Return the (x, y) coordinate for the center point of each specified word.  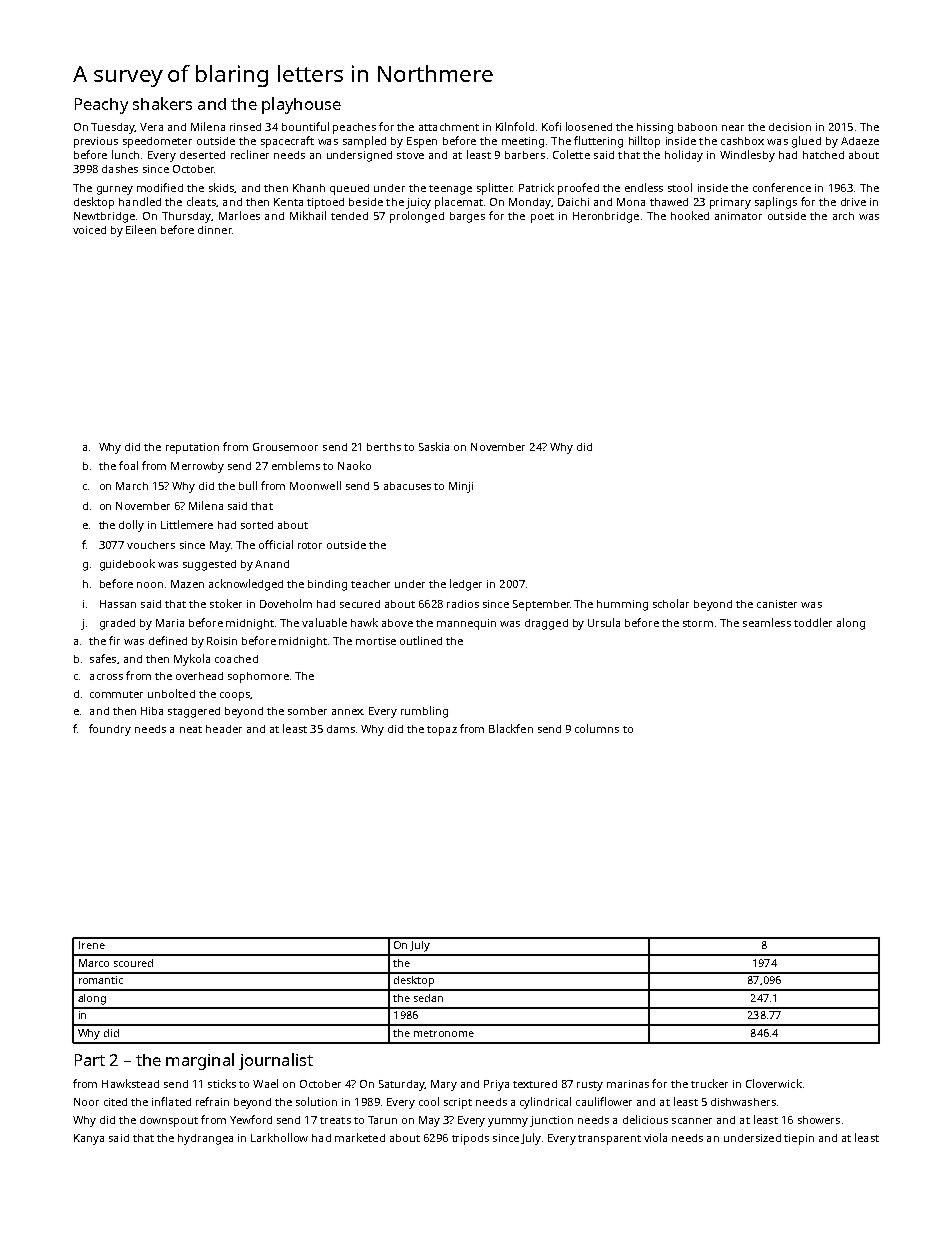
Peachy (101, 106)
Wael (265, 1083)
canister (777, 604)
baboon (697, 127)
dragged (546, 624)
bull (248, 485)
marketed (360, 1137)
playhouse (301, 105)
